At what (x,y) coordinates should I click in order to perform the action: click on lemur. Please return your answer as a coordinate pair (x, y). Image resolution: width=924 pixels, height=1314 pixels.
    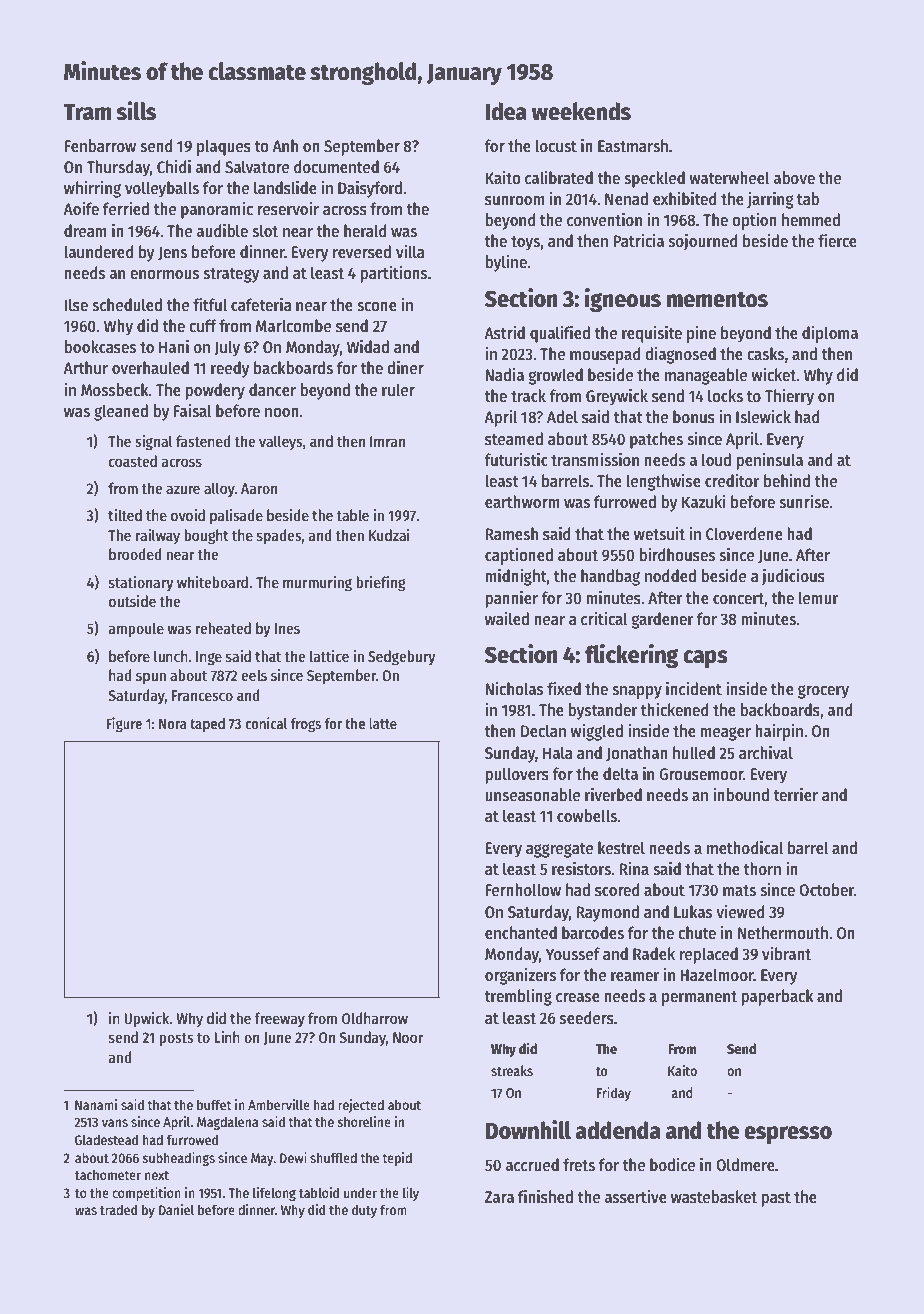
    Looking at the image, I should click on (819, 598).
